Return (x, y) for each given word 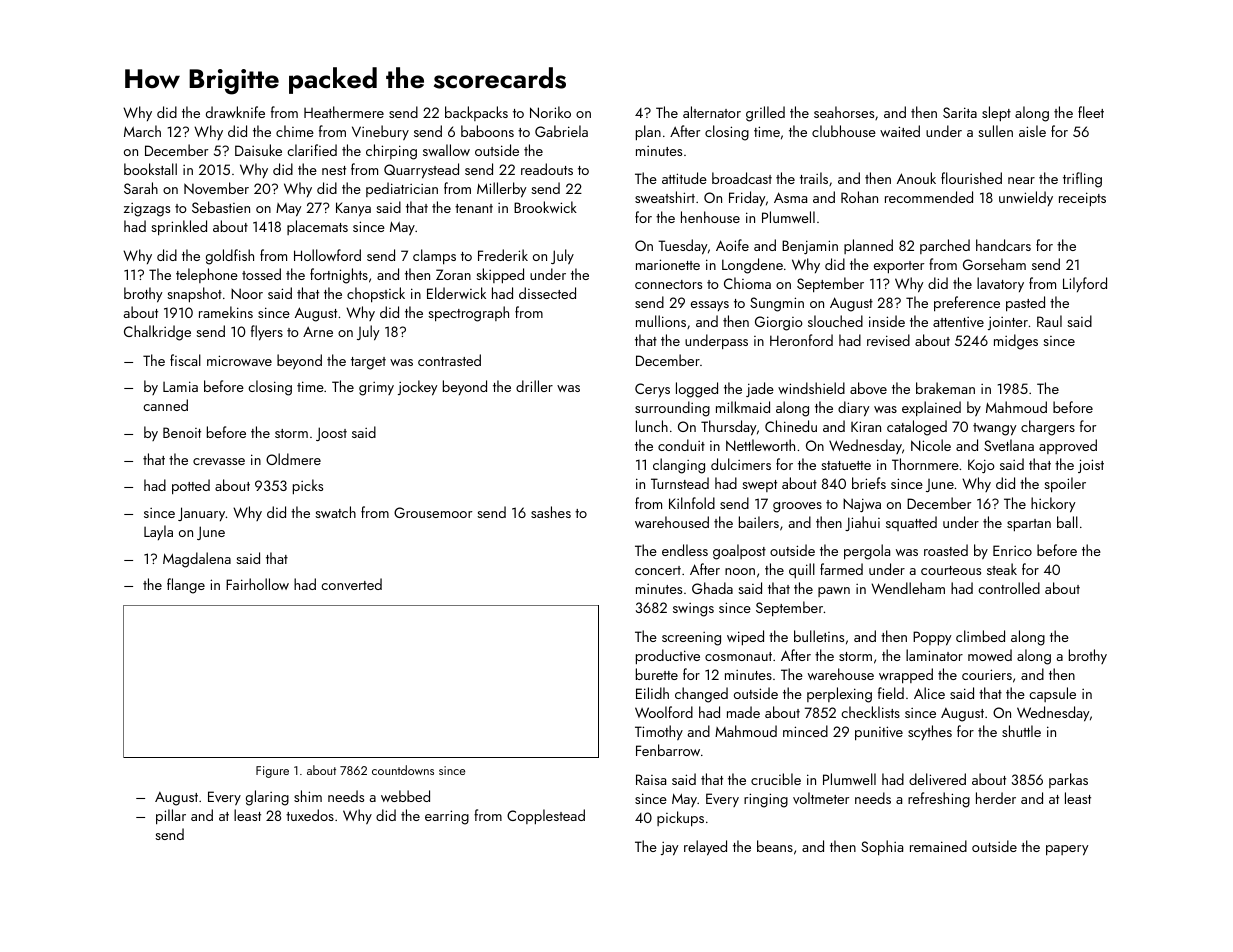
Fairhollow (257, 584)
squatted (911, 523)
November (216, 188)
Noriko (550, 112)
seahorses (844, 112)
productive (668, 656)
